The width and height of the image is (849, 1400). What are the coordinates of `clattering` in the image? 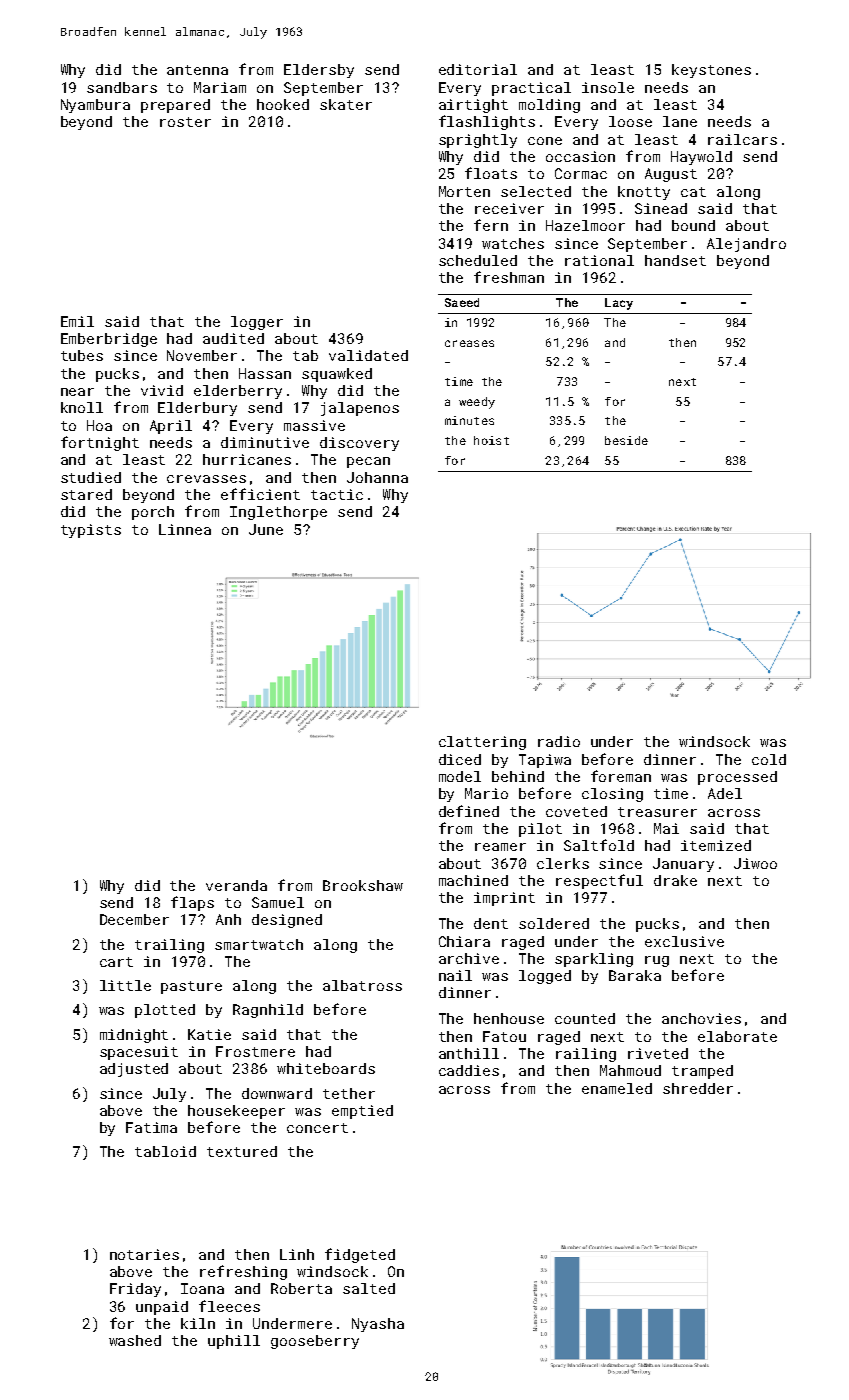 It's located at (482, 743).
